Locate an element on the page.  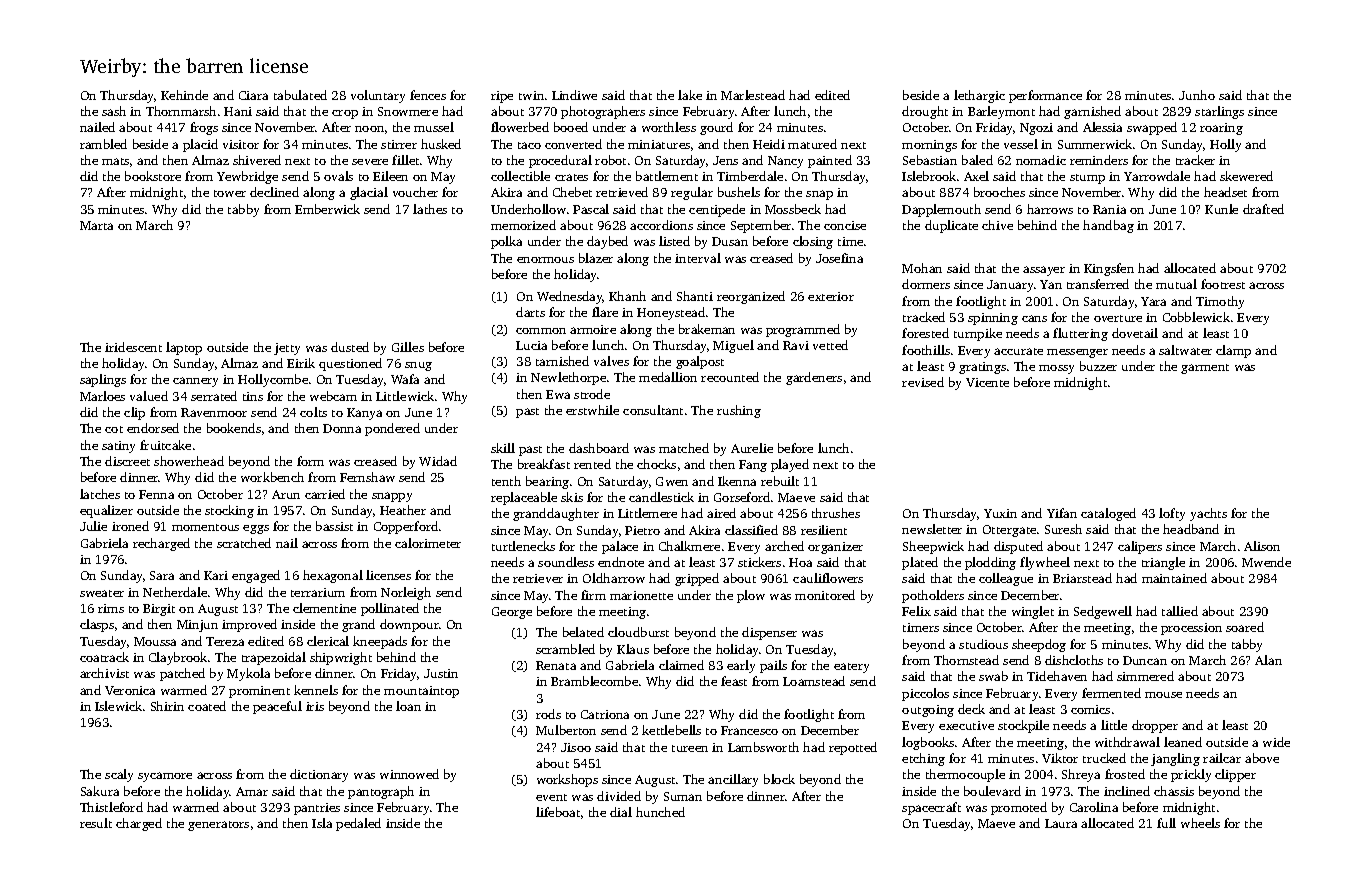
stump is located at coordinates (1087, 179).
